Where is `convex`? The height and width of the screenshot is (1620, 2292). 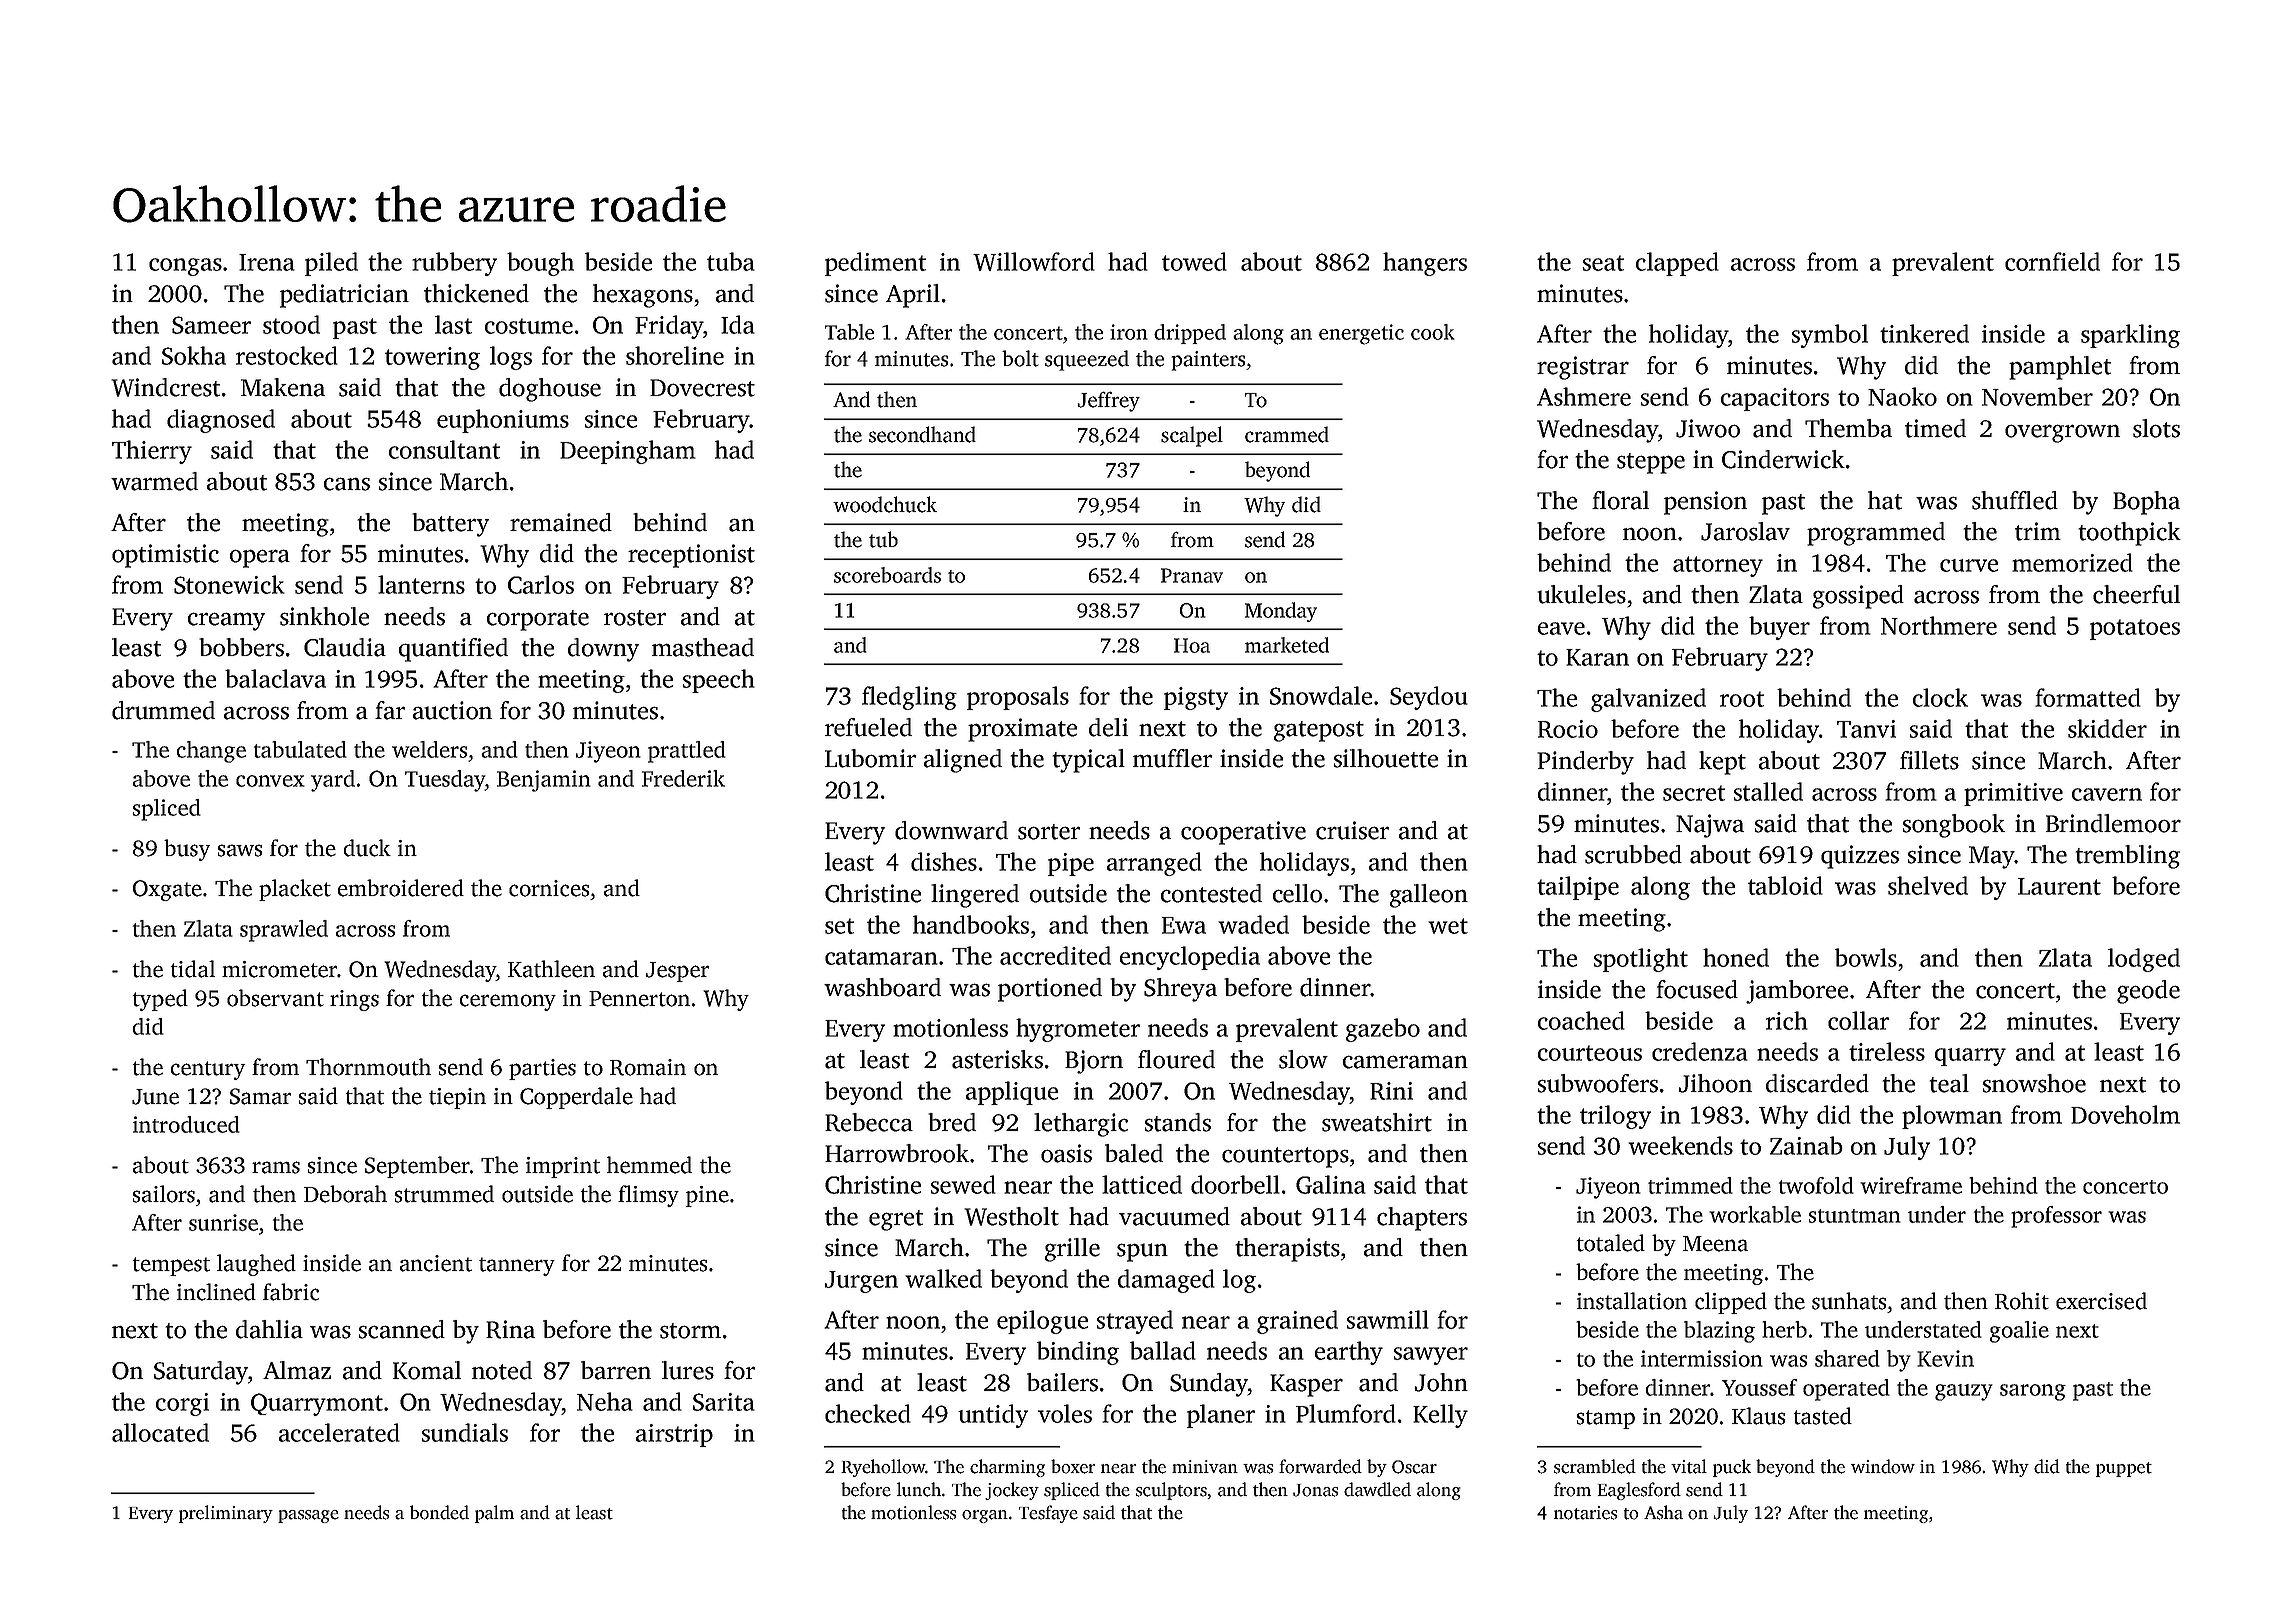 convex is located at coordinates (270, 781).
